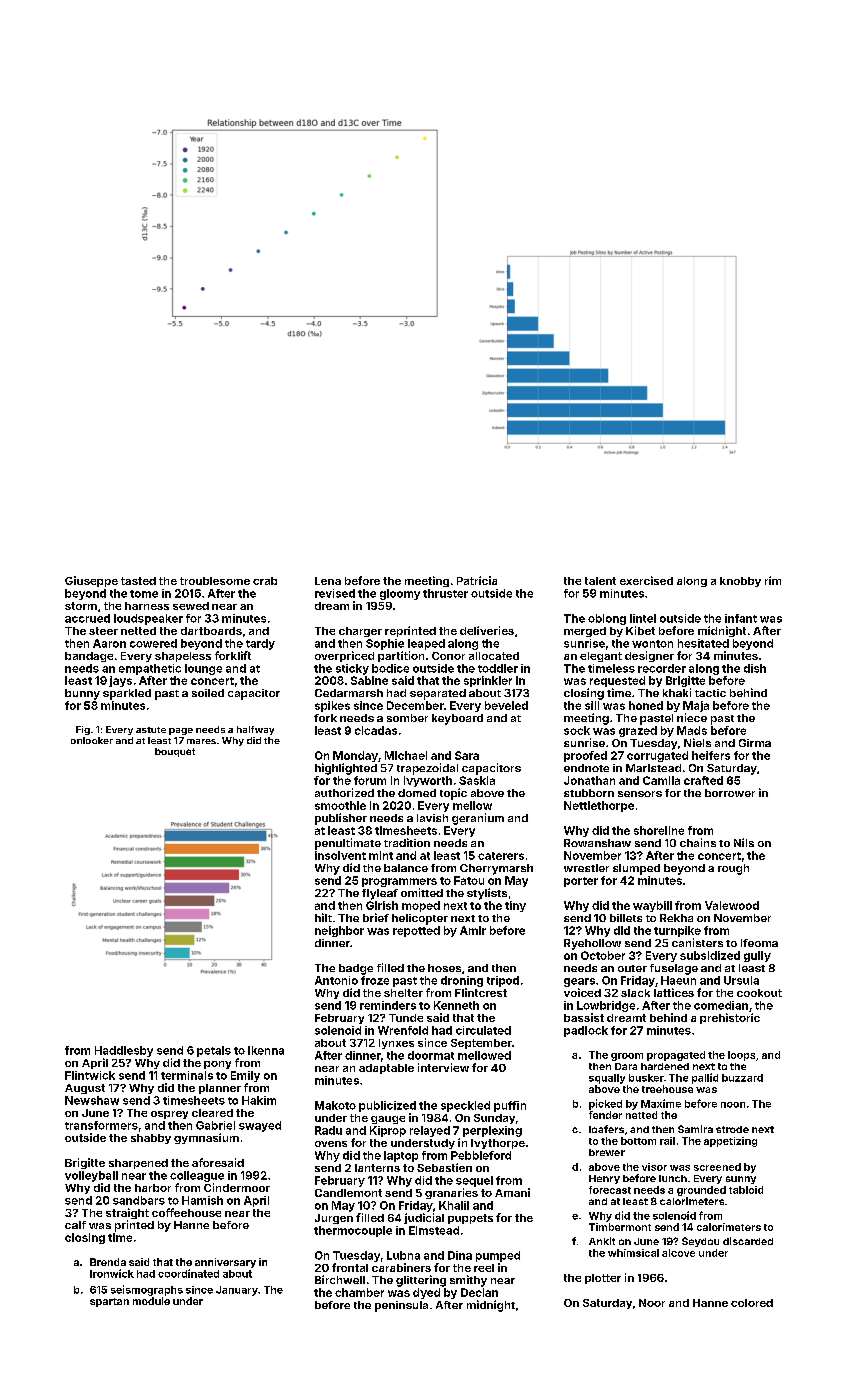 The width and height of the screenshot is (849, 1400). Describe the element at coordinates (636, 869) in the screenshot. I see `slumped` at that location.
